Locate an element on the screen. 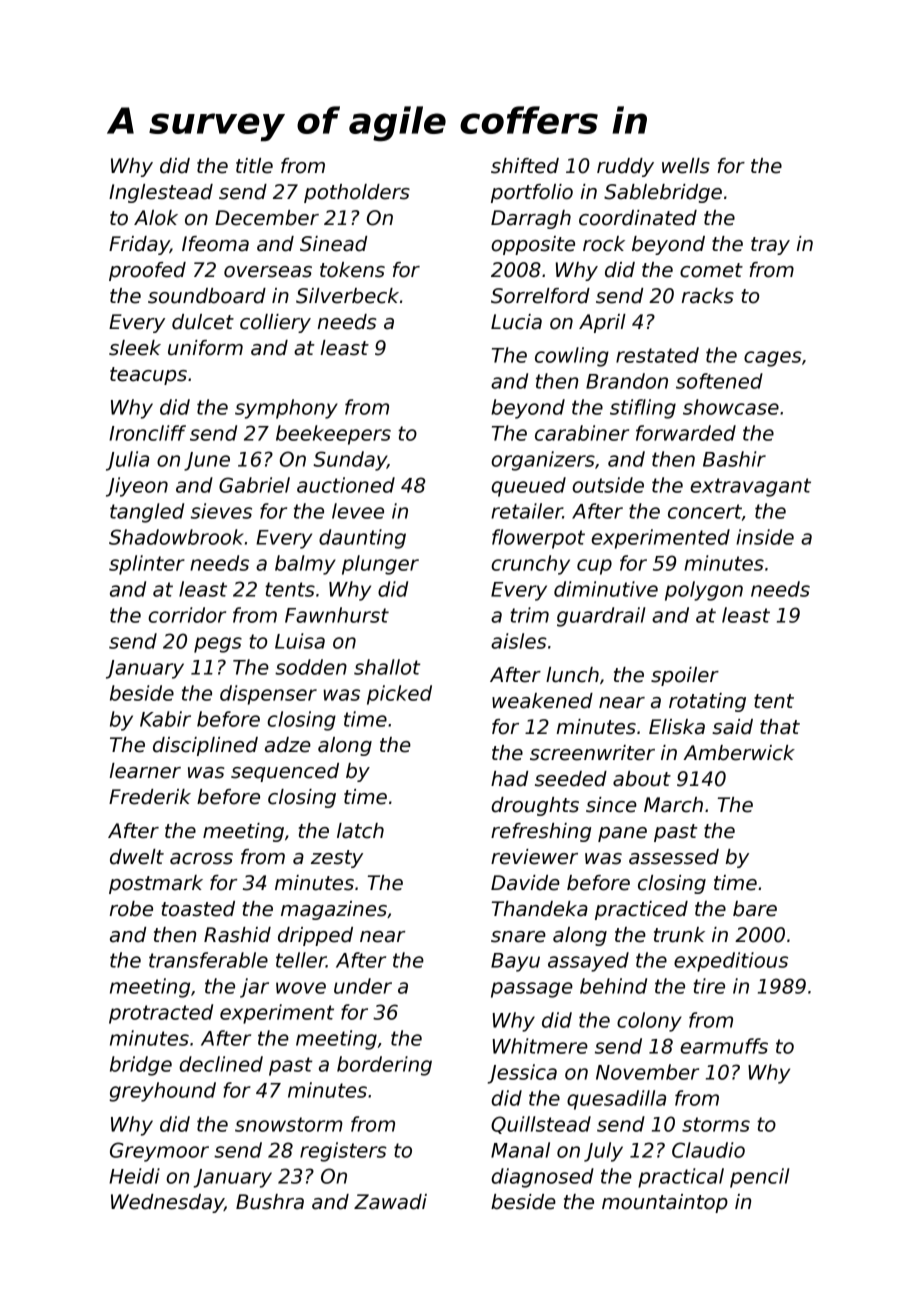 The width and height of the screenshot is (924, 1311). shifted is located at coordinates (525, 166).
